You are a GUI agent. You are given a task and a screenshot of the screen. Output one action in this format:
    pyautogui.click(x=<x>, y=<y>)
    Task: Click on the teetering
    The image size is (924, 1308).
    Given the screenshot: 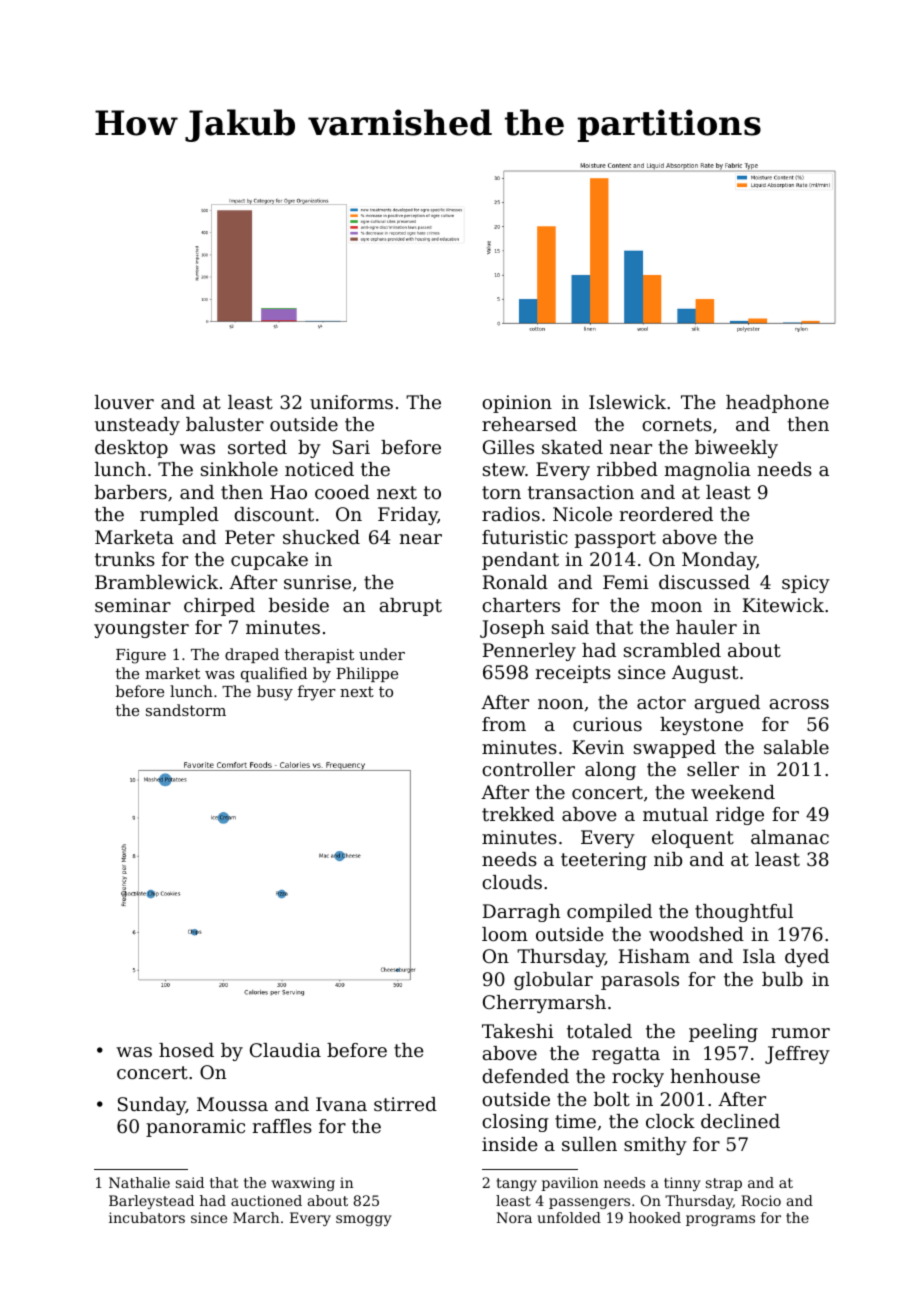 What is the action you would take?
    pyautogui.click(x=604, y=861)
